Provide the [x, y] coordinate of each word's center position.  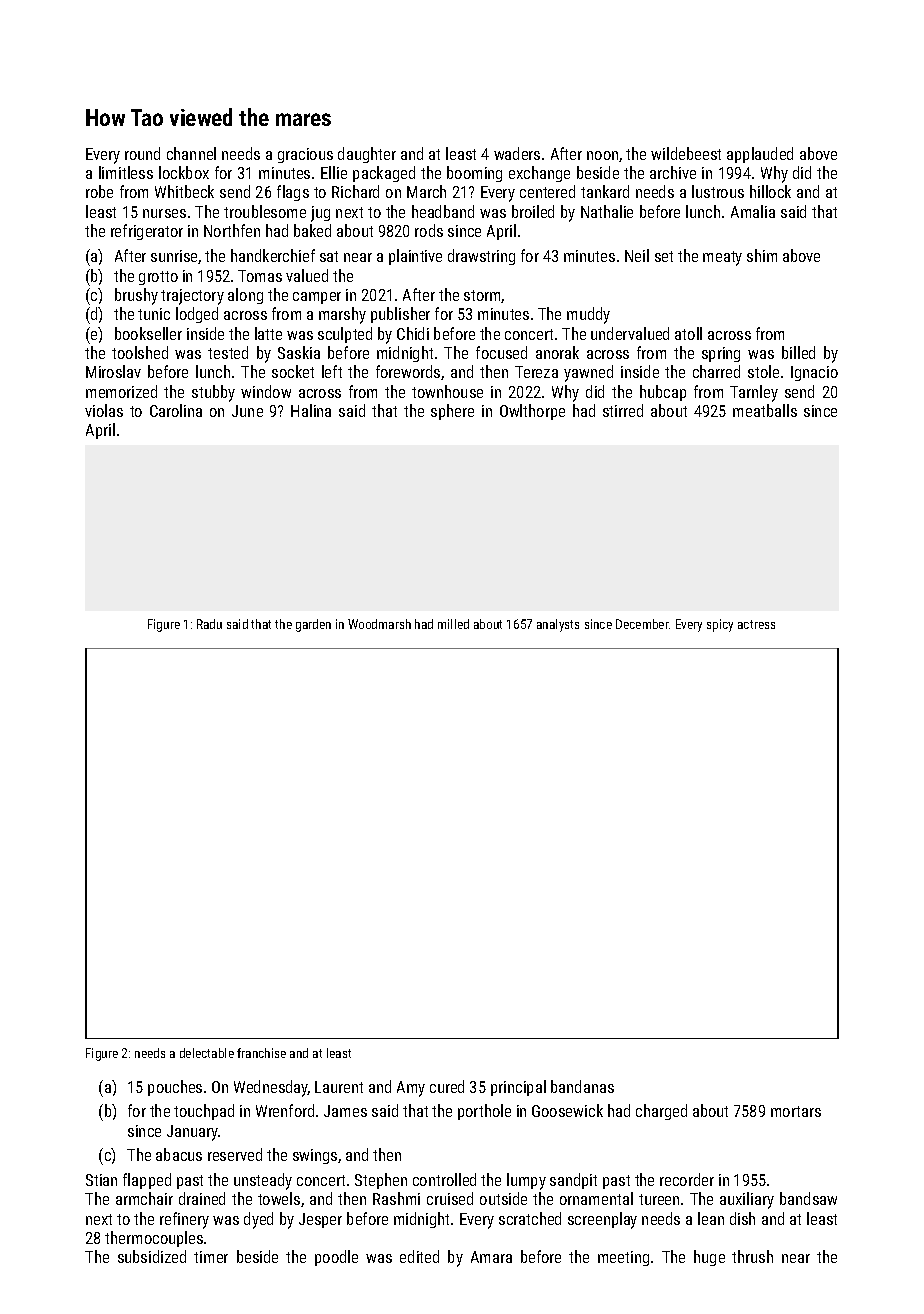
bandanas [582, 1086]
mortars [796, 1111]
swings [315, 1156]
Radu [209, 624]
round [142, 153]
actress [756, 624]
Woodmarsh [379, 624]
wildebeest [686, 153]
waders [517, 153]
